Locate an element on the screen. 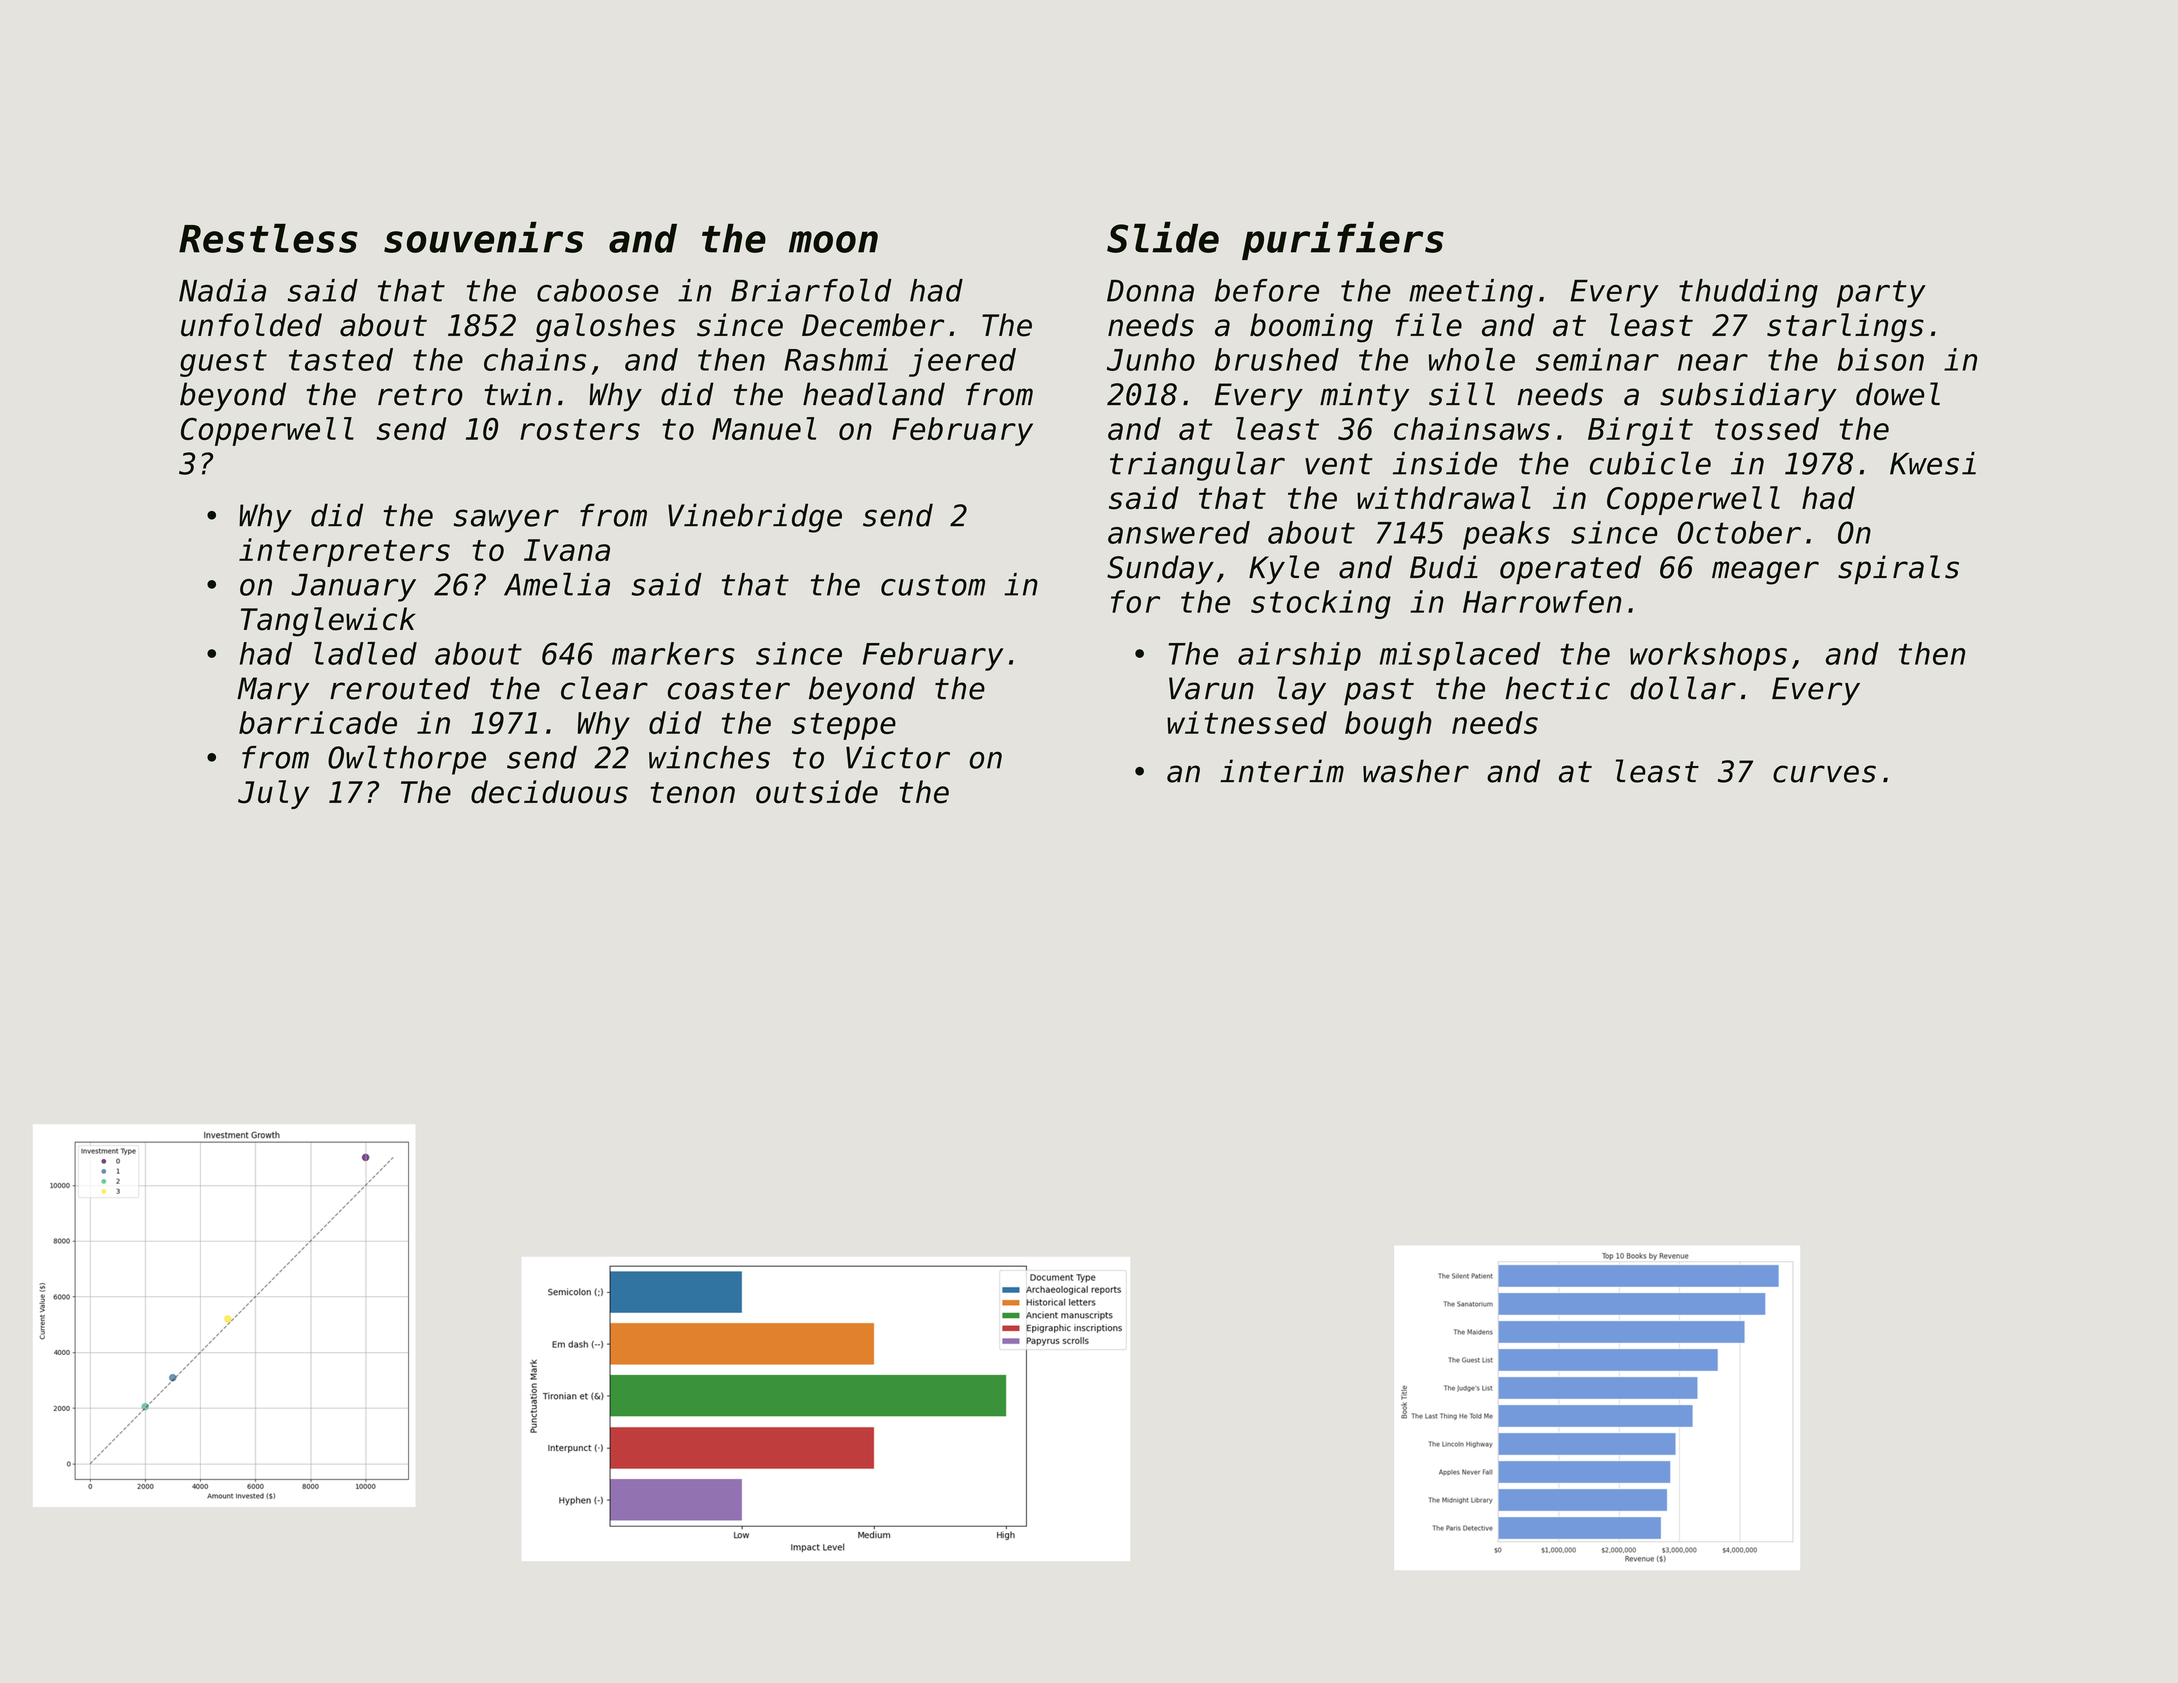 Image resolution: width=2178 pixels, height=1683 pixels. rosters is located at coordinates (580, 429).
